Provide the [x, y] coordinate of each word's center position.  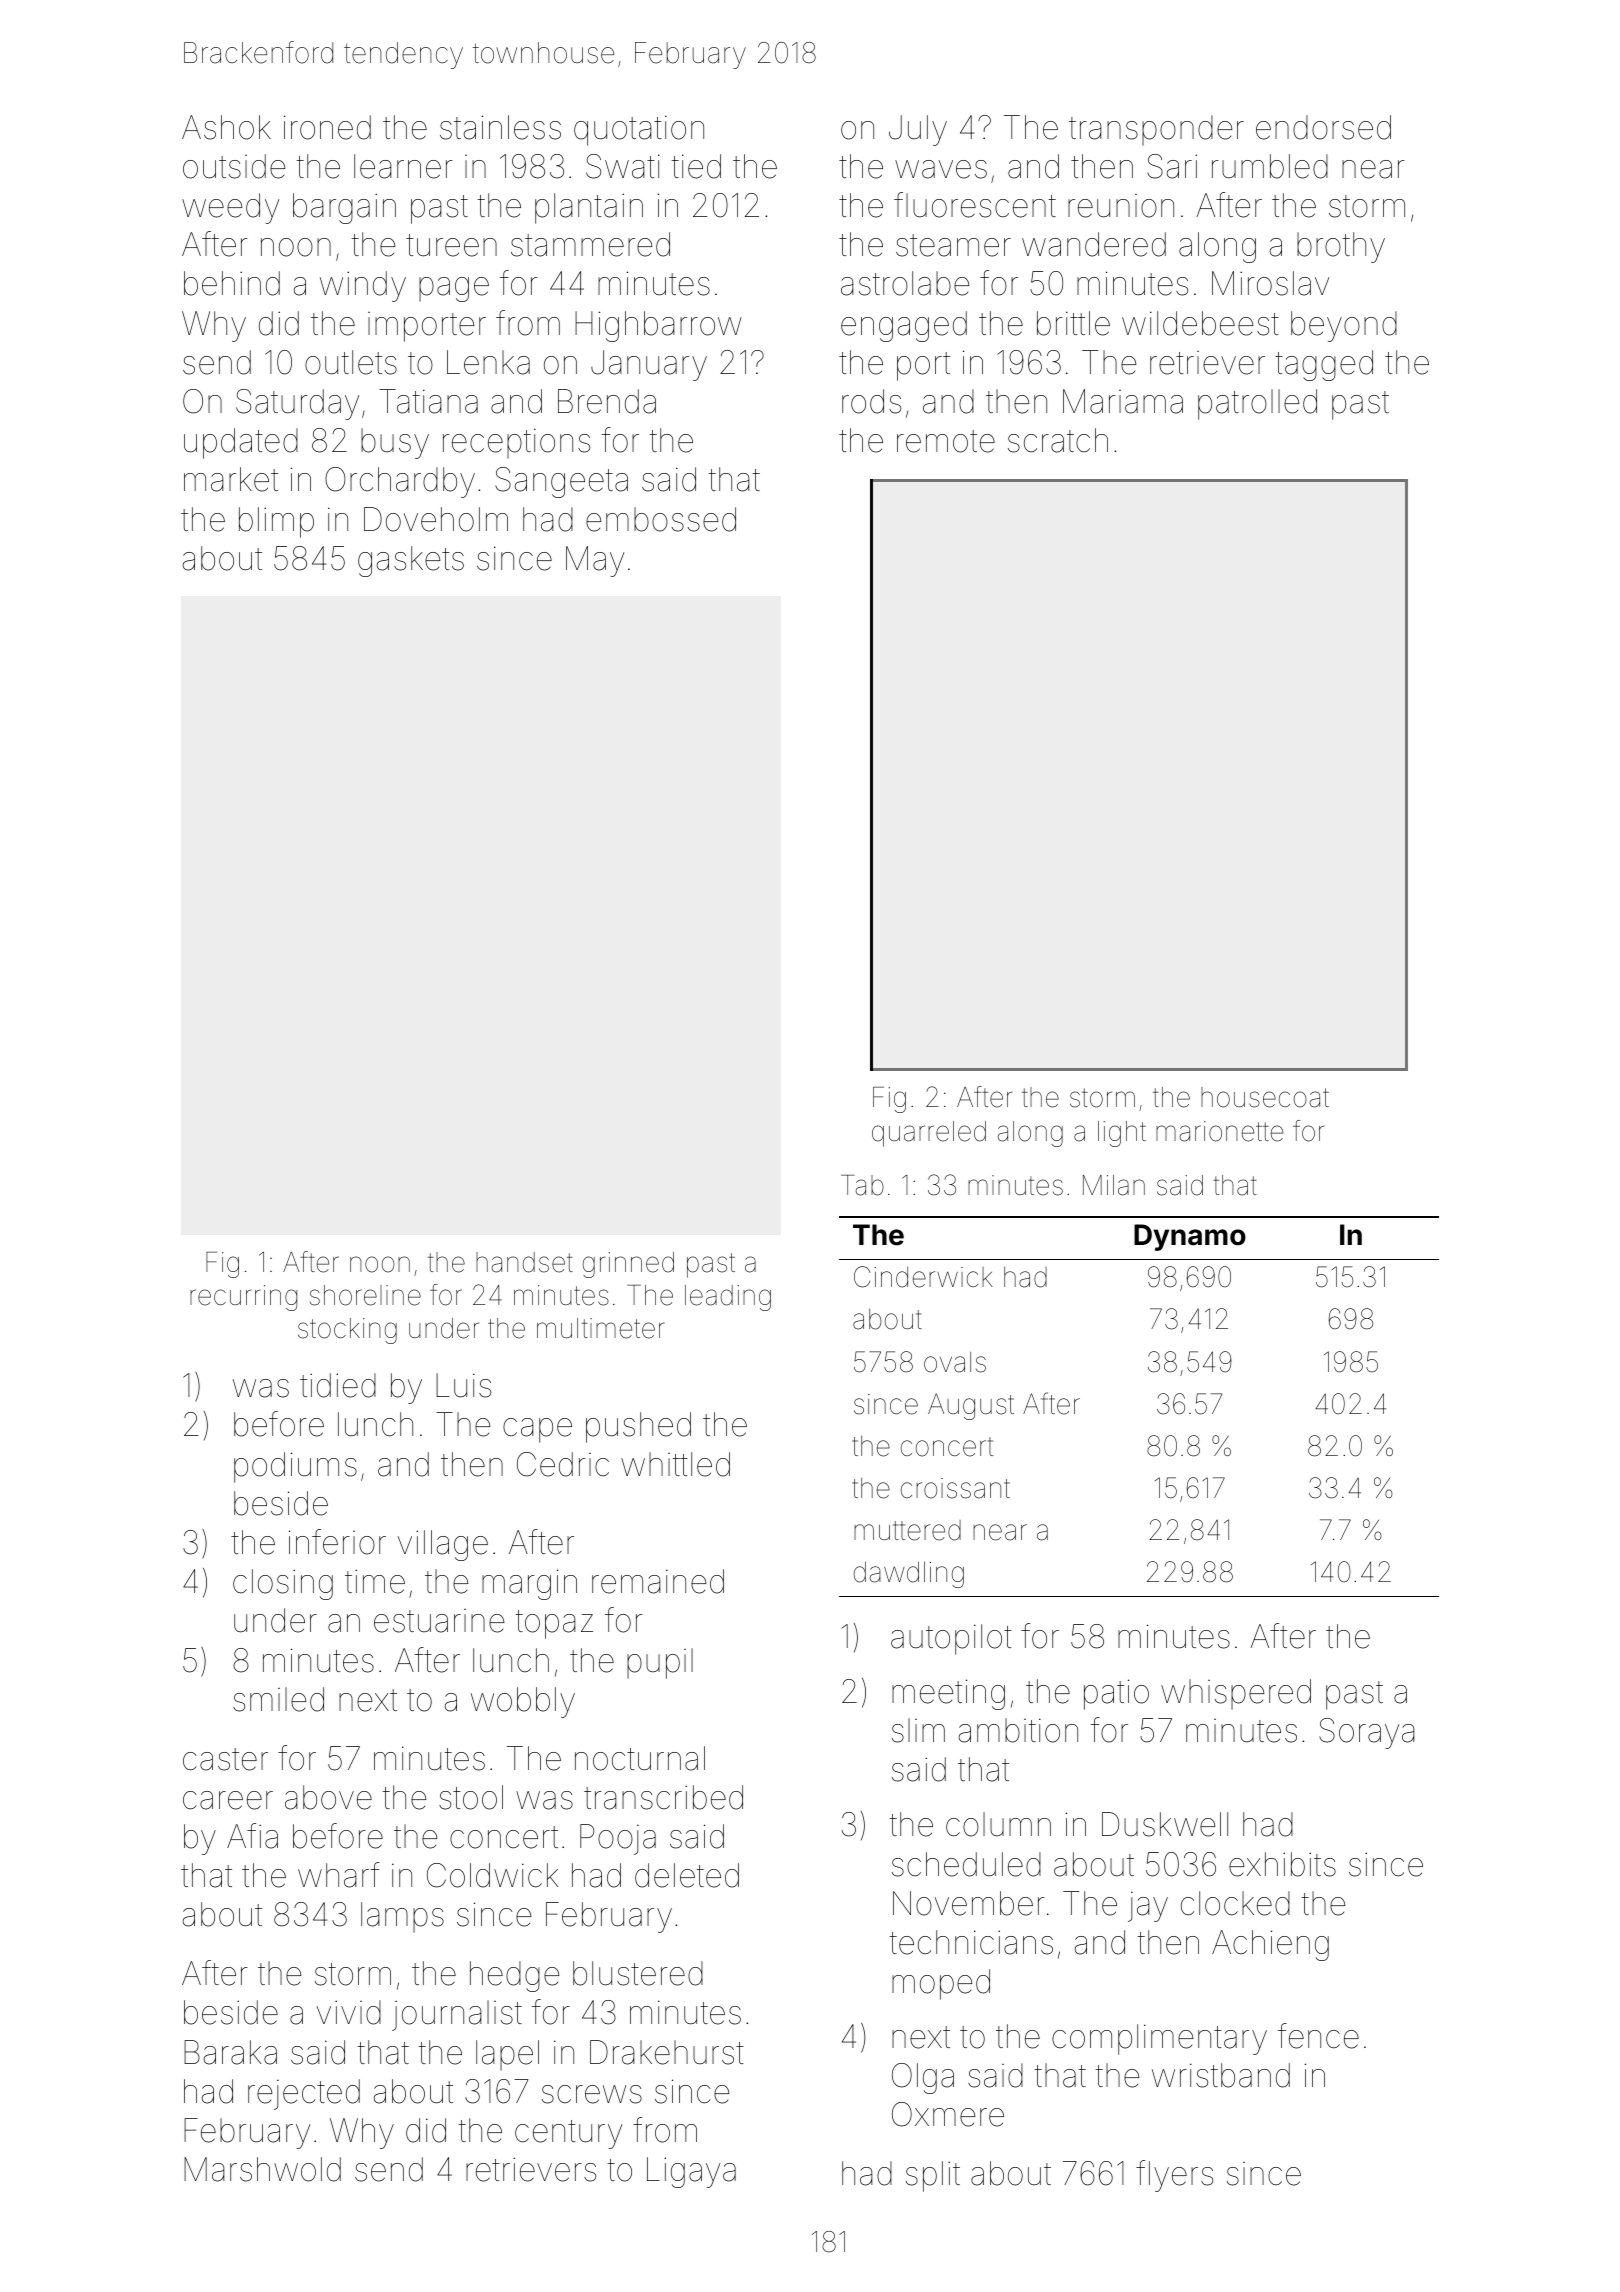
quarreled [929, 1134]
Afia [252, 1836]
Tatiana [428, 401]
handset [524, 1262]
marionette [1219, 1131]
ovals [955, 1362]
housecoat [1265, 1097]
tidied [338, 1385]
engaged [904, 326]
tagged [1324, 365]
